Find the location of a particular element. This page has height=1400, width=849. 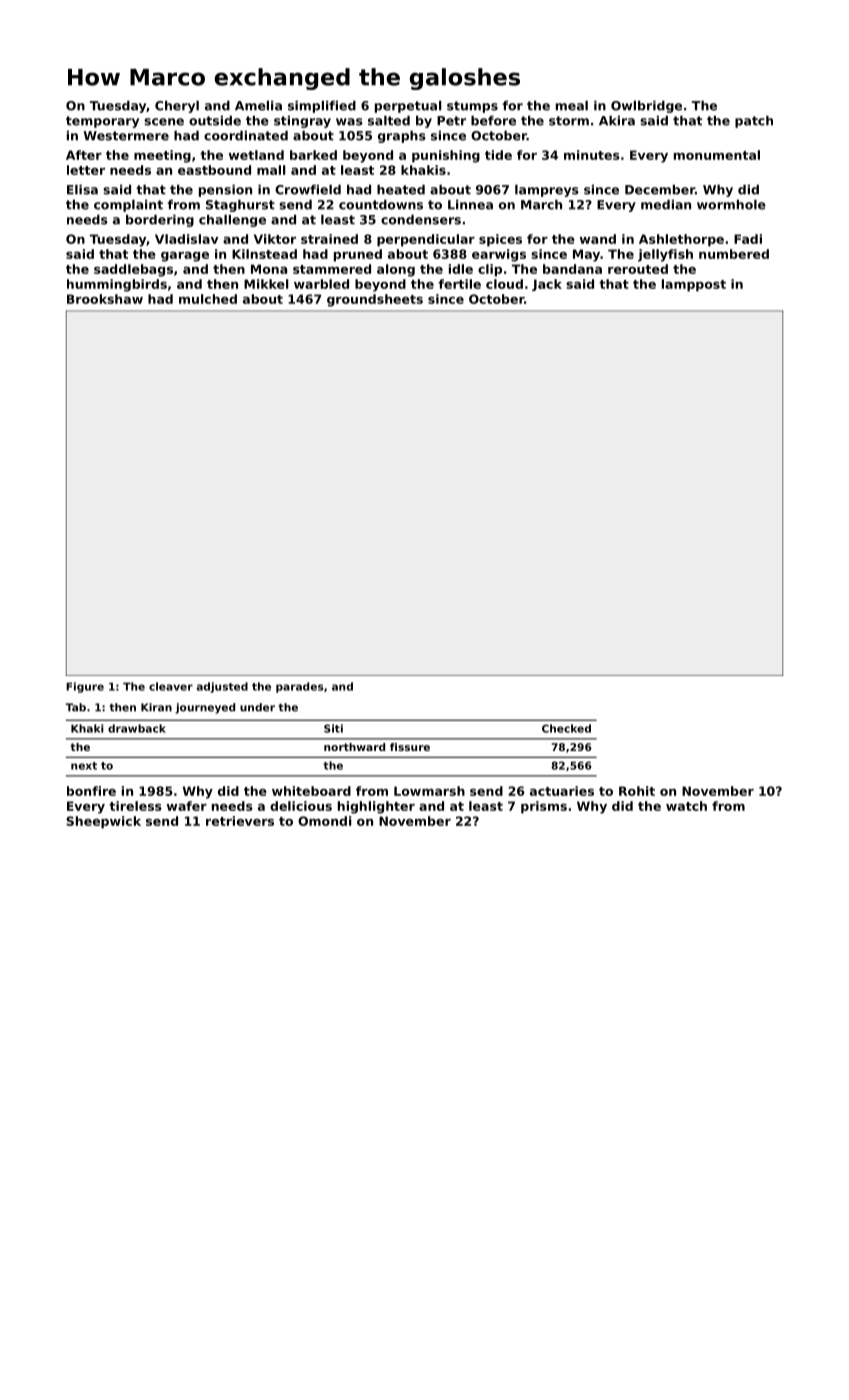

Petr is located at coordinates (451, 121).
